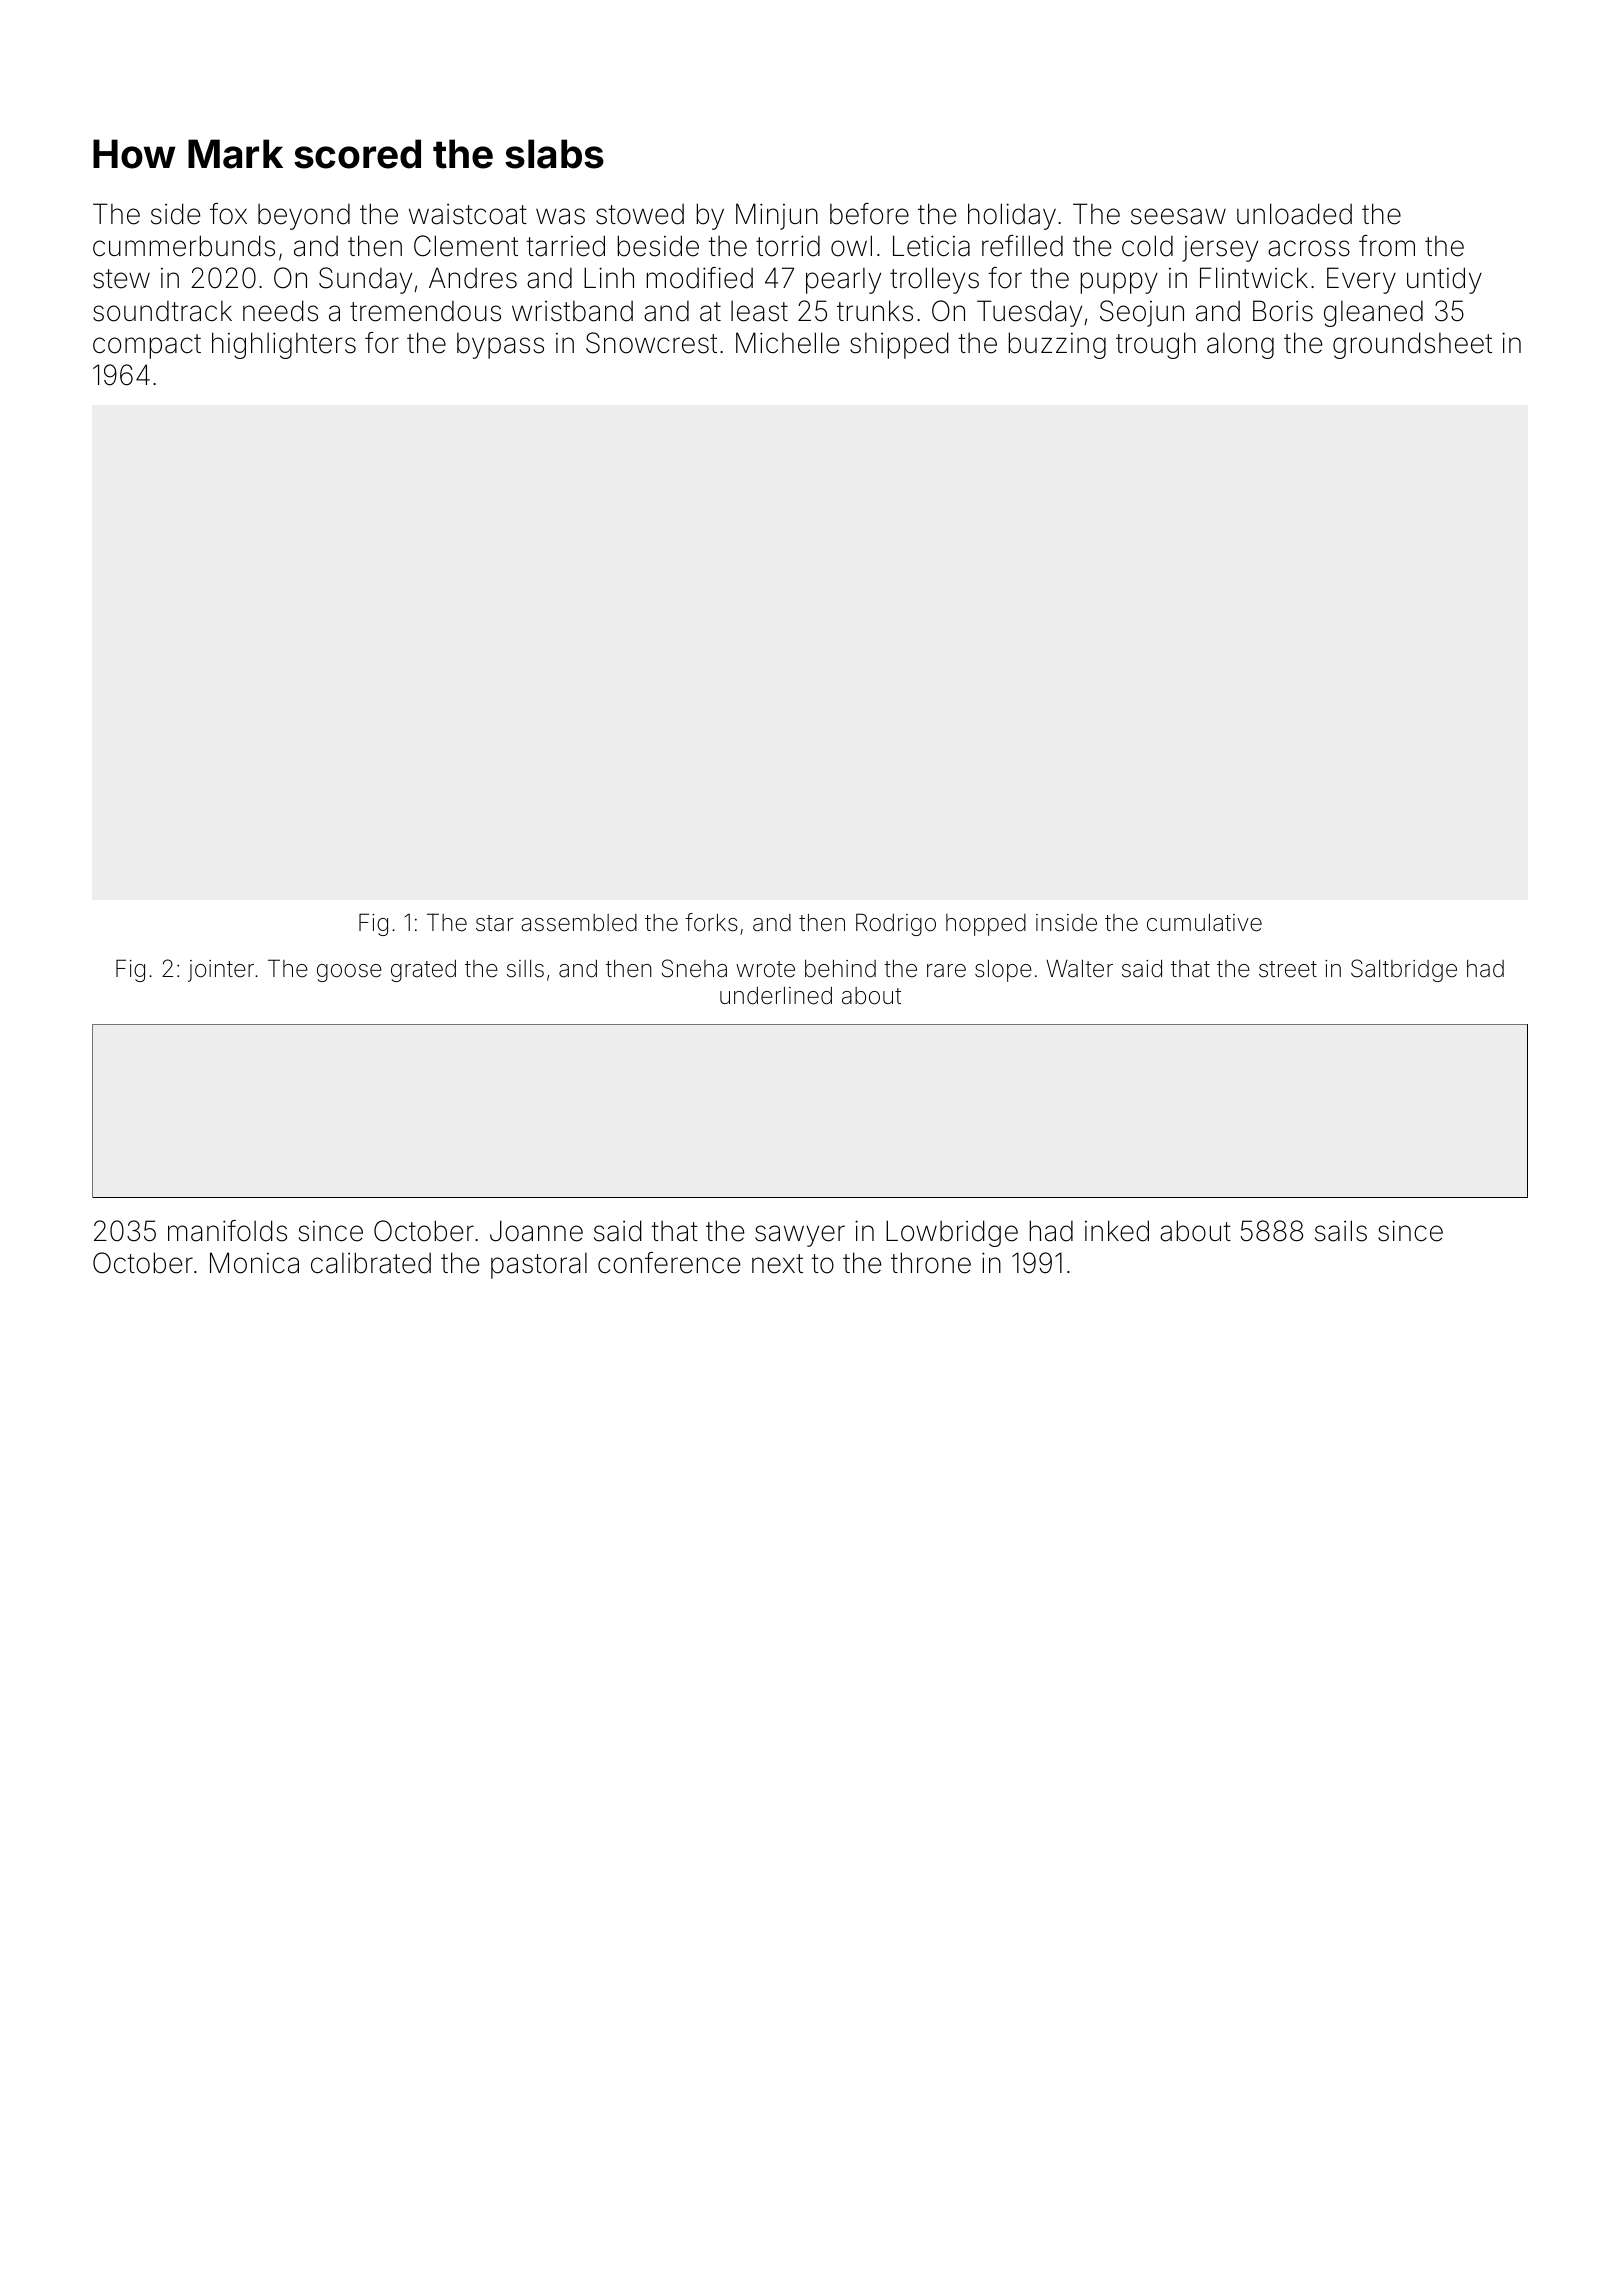 This document has height=2292, width=1620. I want to click on groundsheet, so click(1412, 345).
